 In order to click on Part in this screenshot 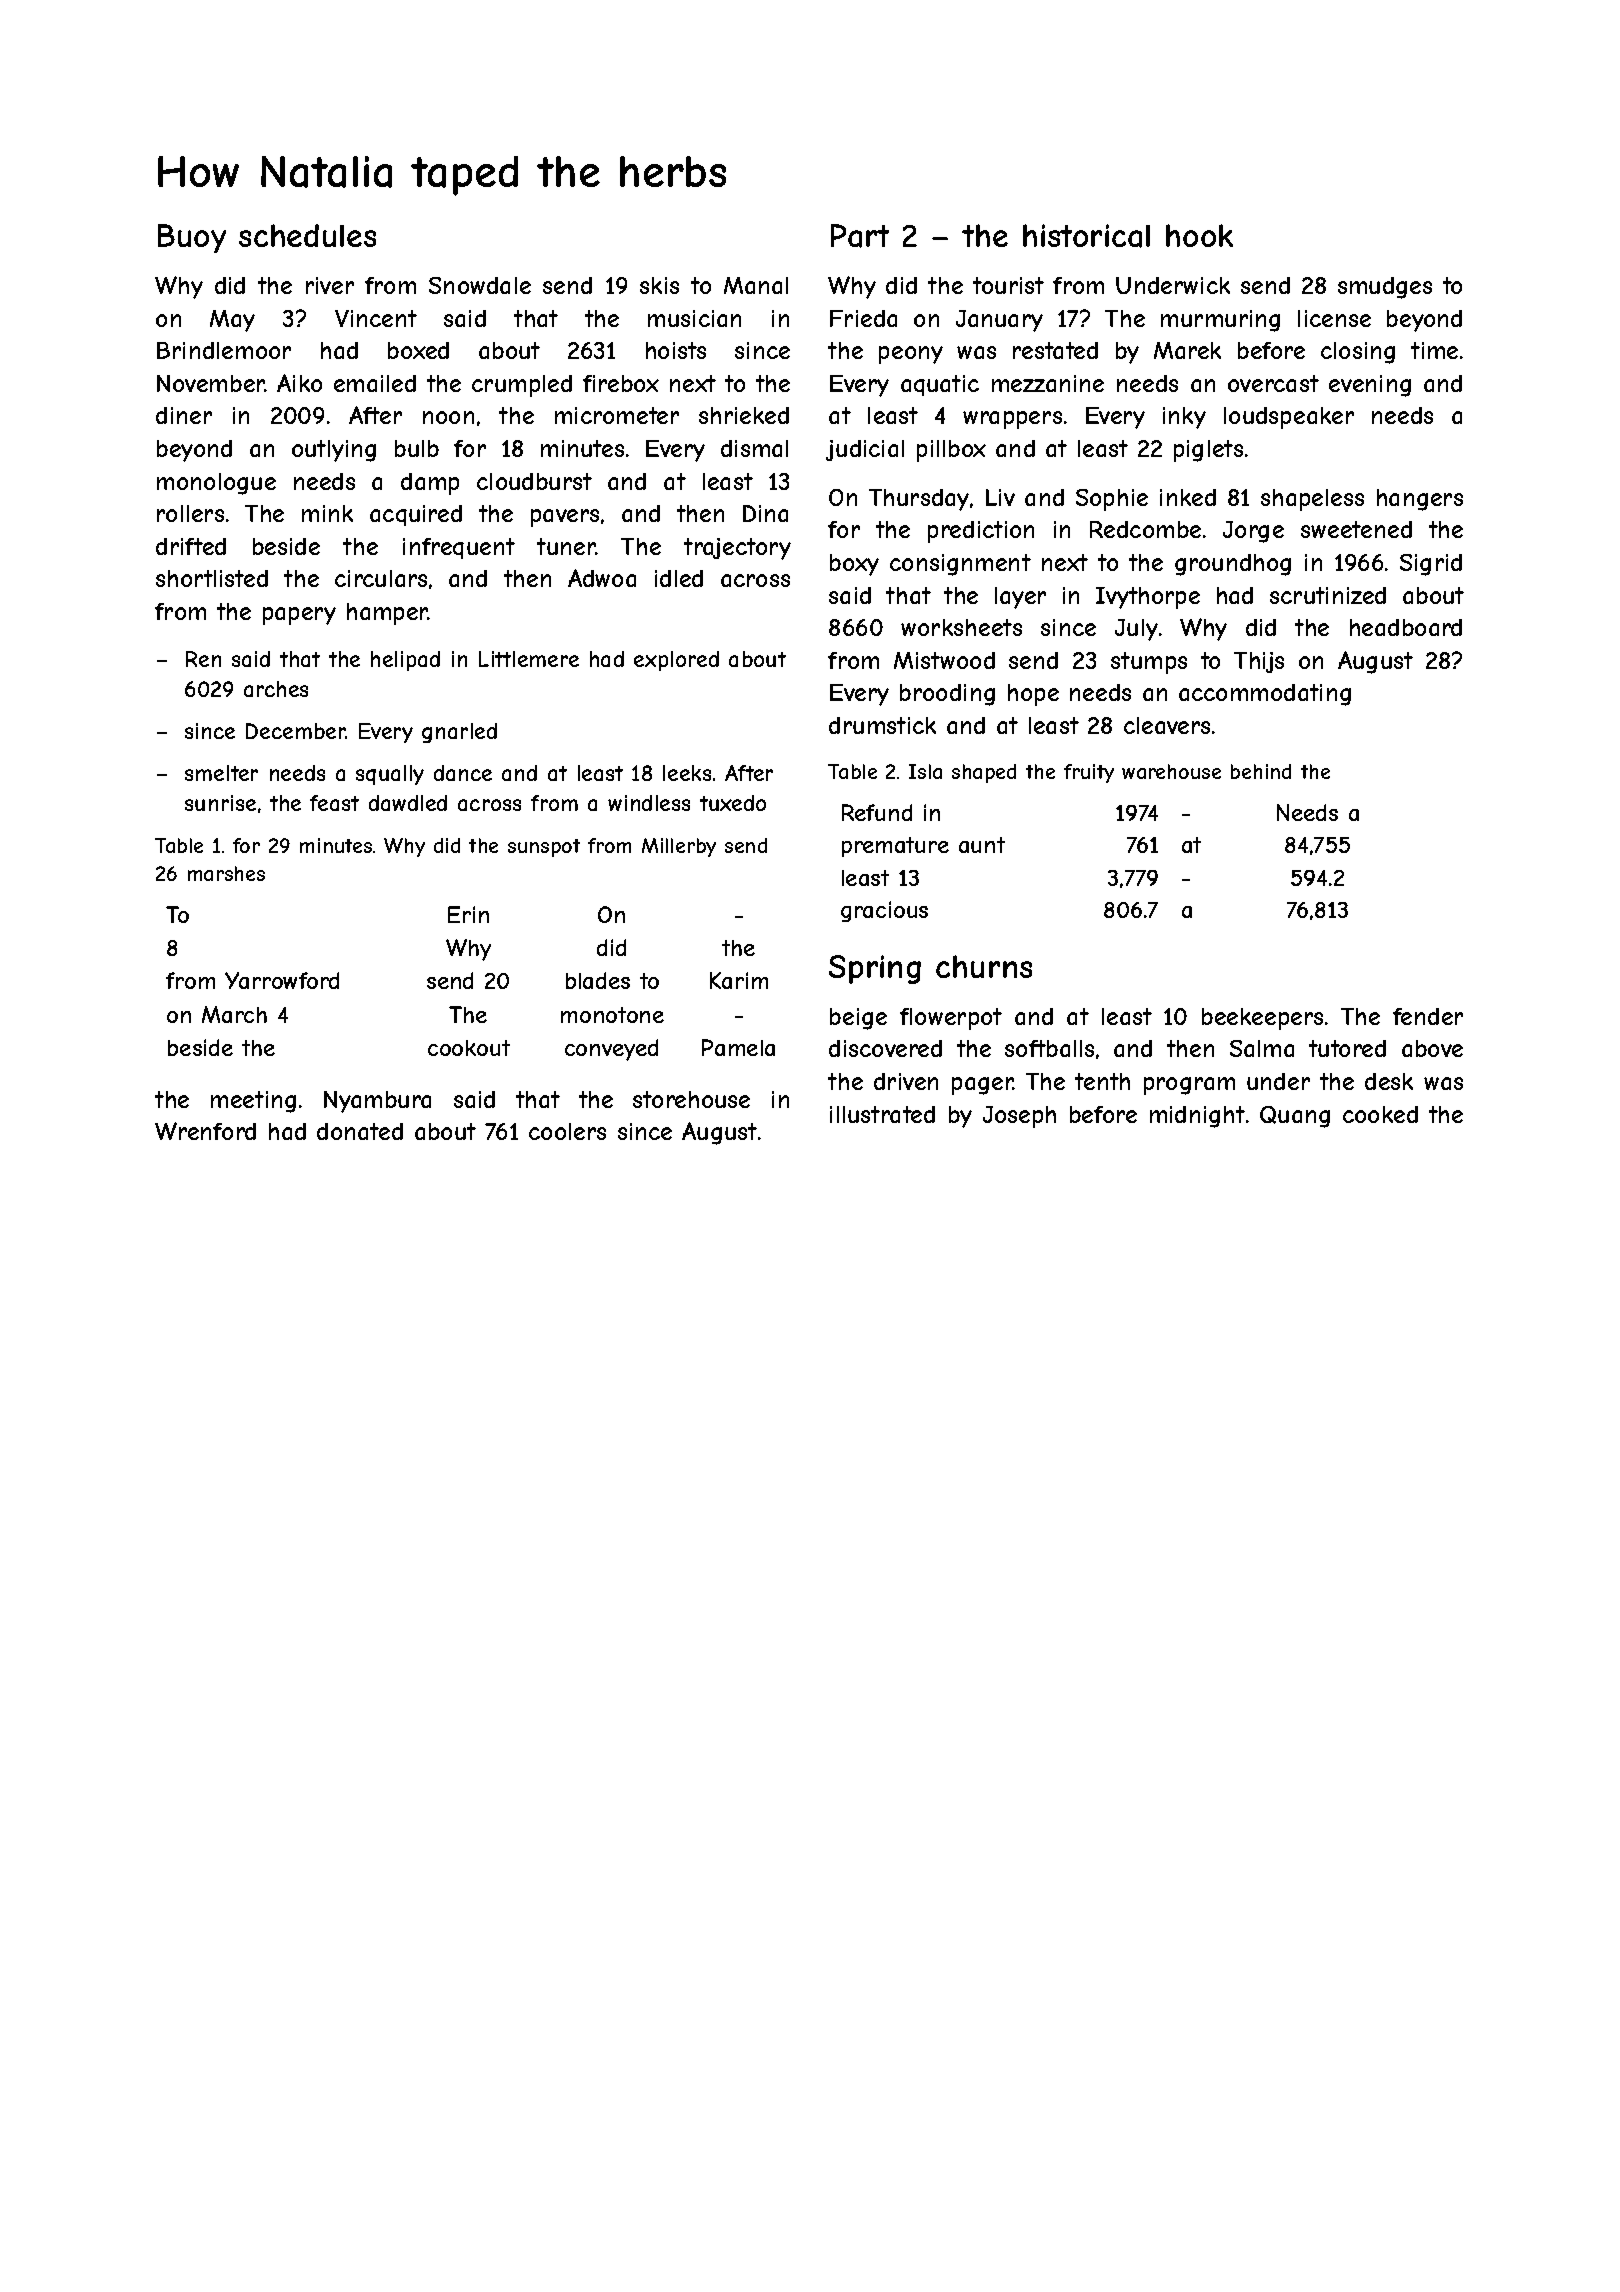, I will do `click(860, 236)`.
